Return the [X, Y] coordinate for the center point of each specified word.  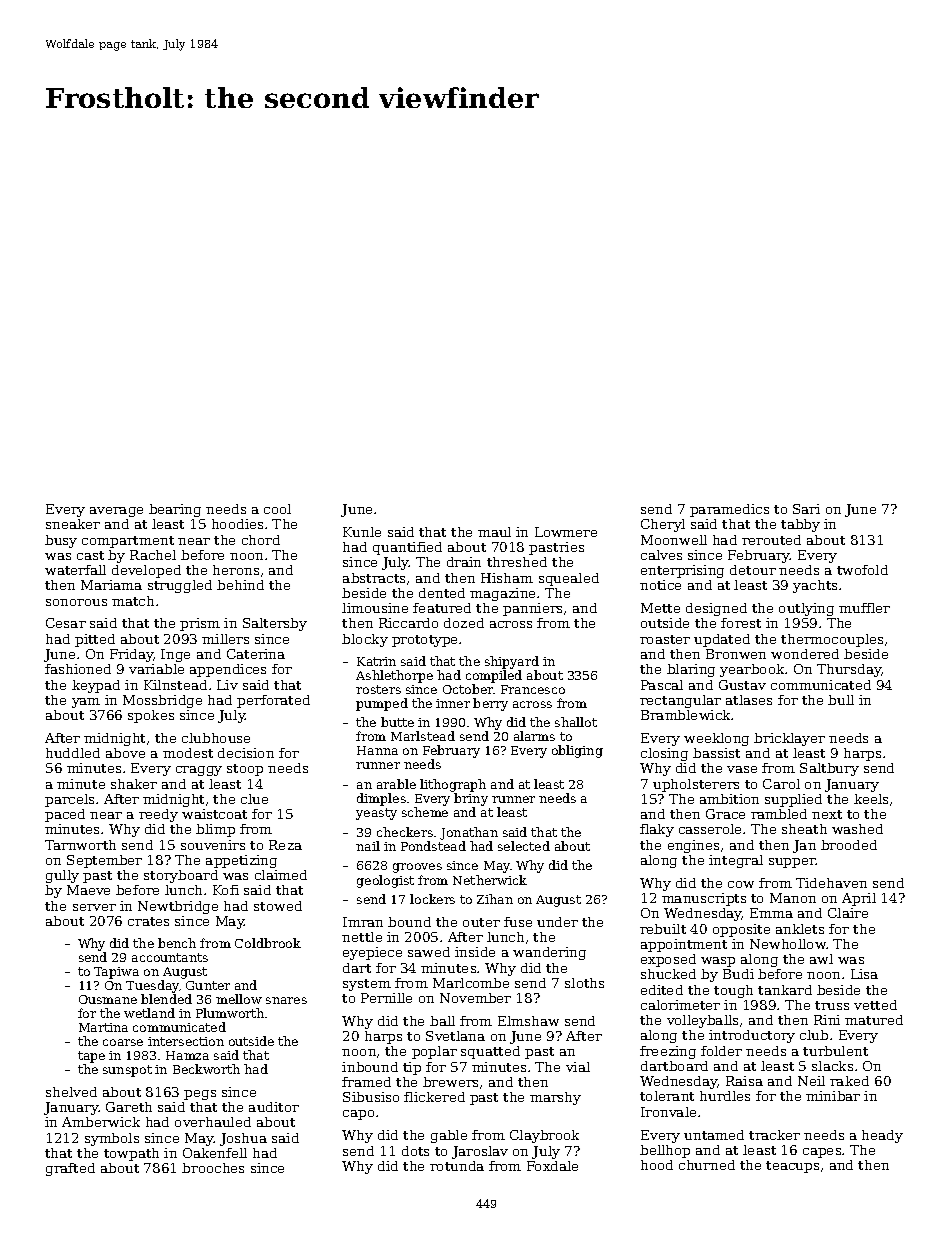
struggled [180, 586]
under [557, 922]
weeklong [716, 739]
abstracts [374, 578]
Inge [175, 655]
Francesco [533, 689]
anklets [800, 929]
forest [741, 623]
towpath [131, 1154]
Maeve [88, 890]
